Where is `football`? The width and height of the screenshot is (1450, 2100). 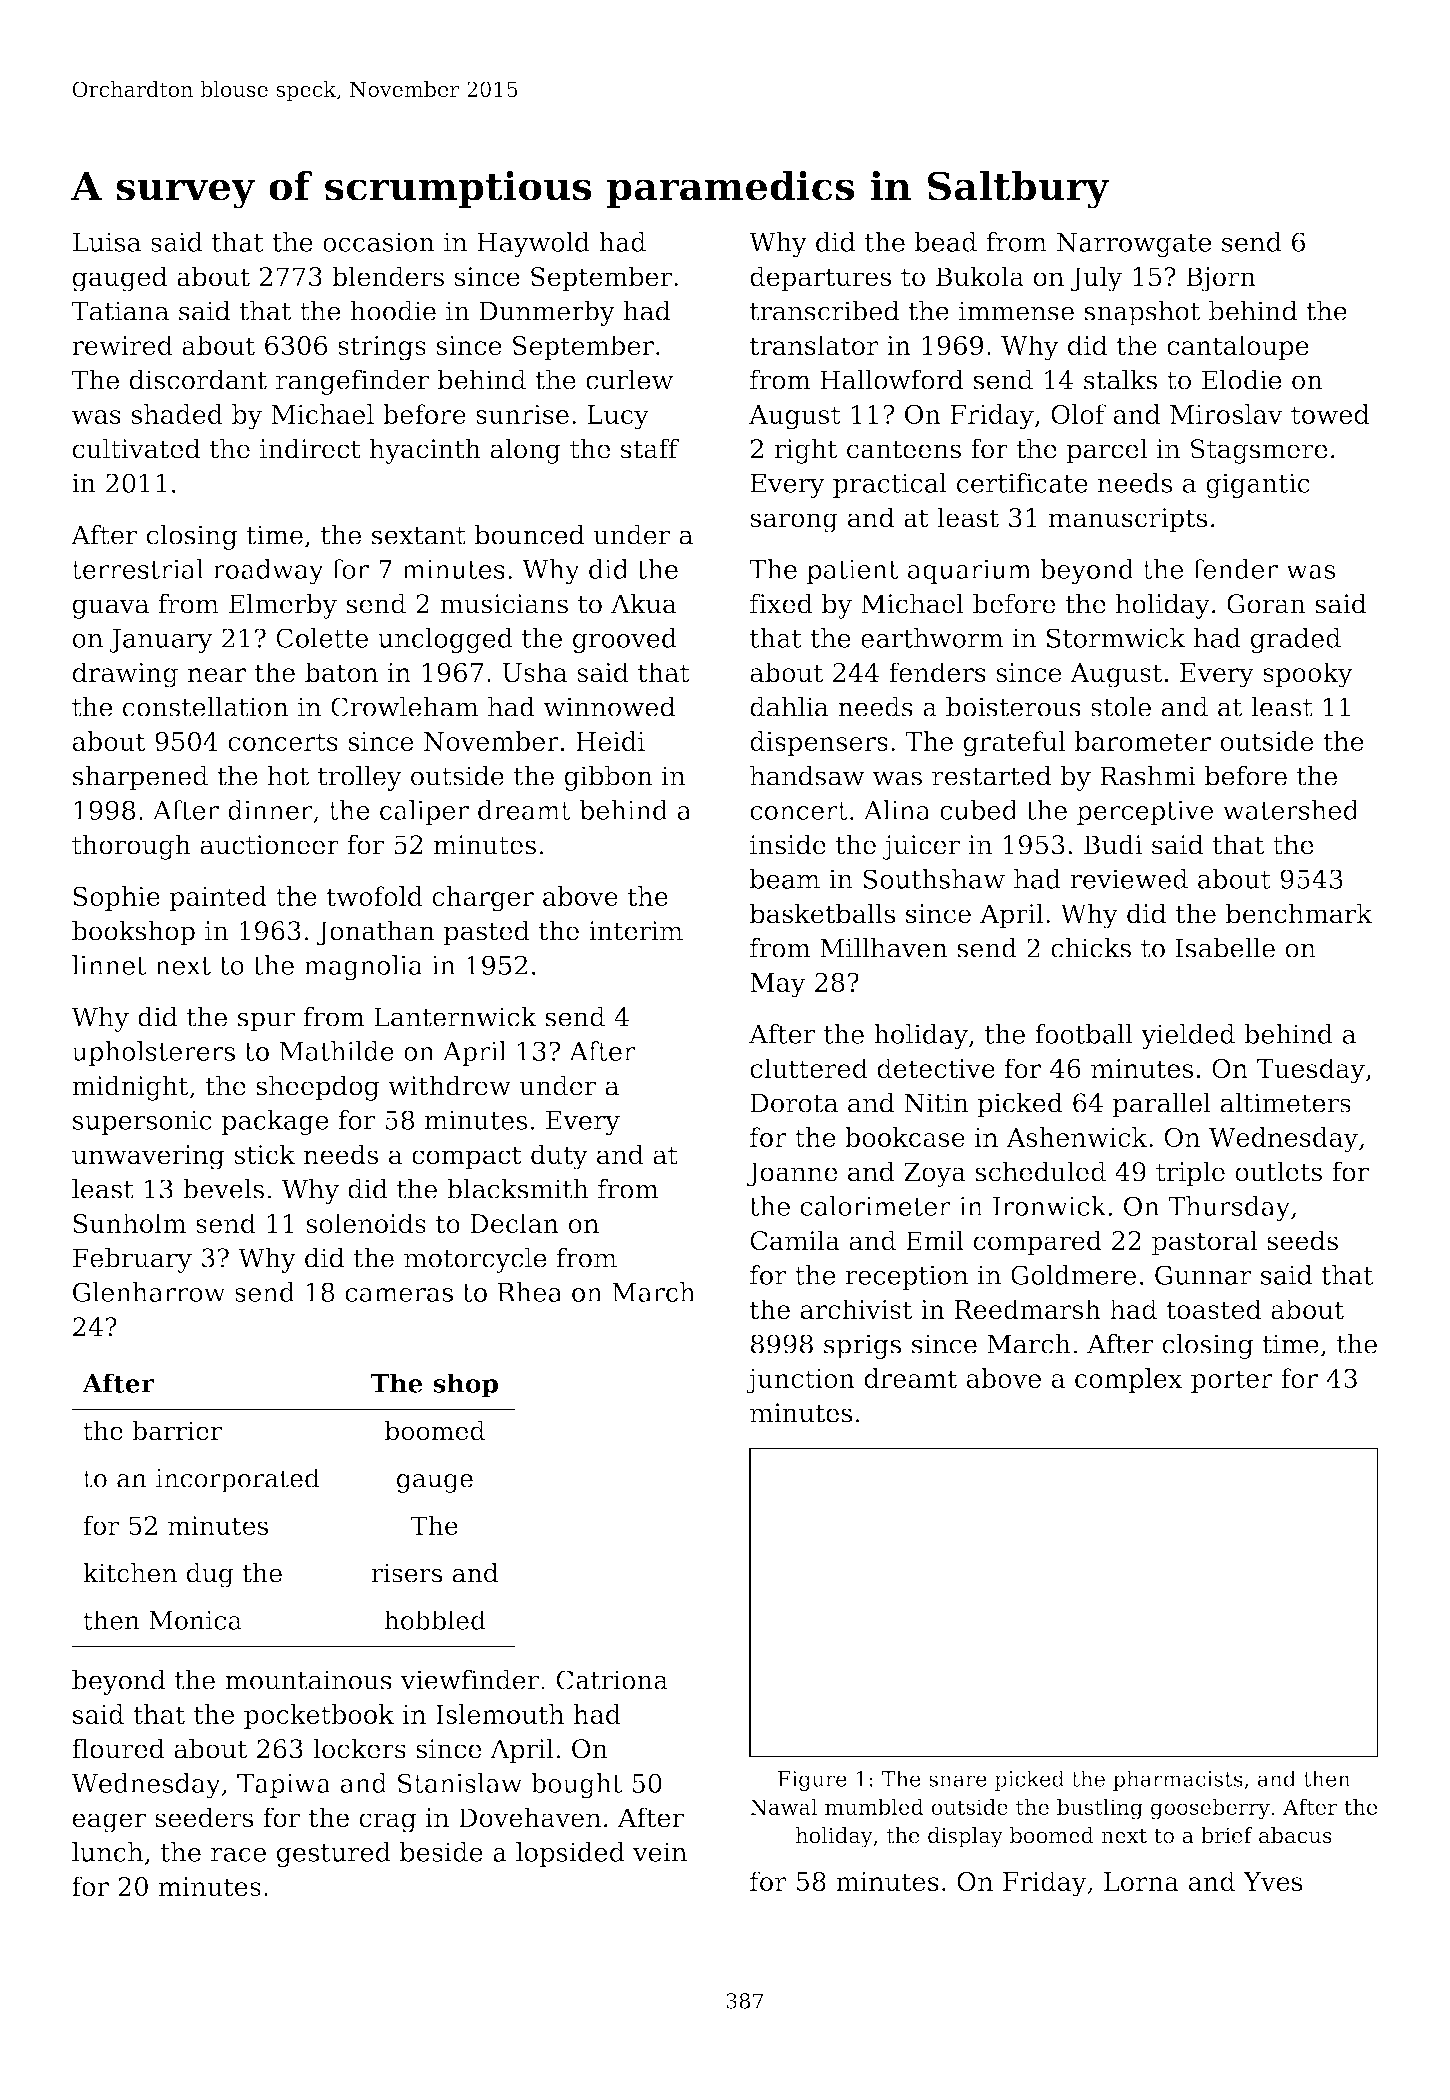 football is located at coordinates (1084, 1034).
